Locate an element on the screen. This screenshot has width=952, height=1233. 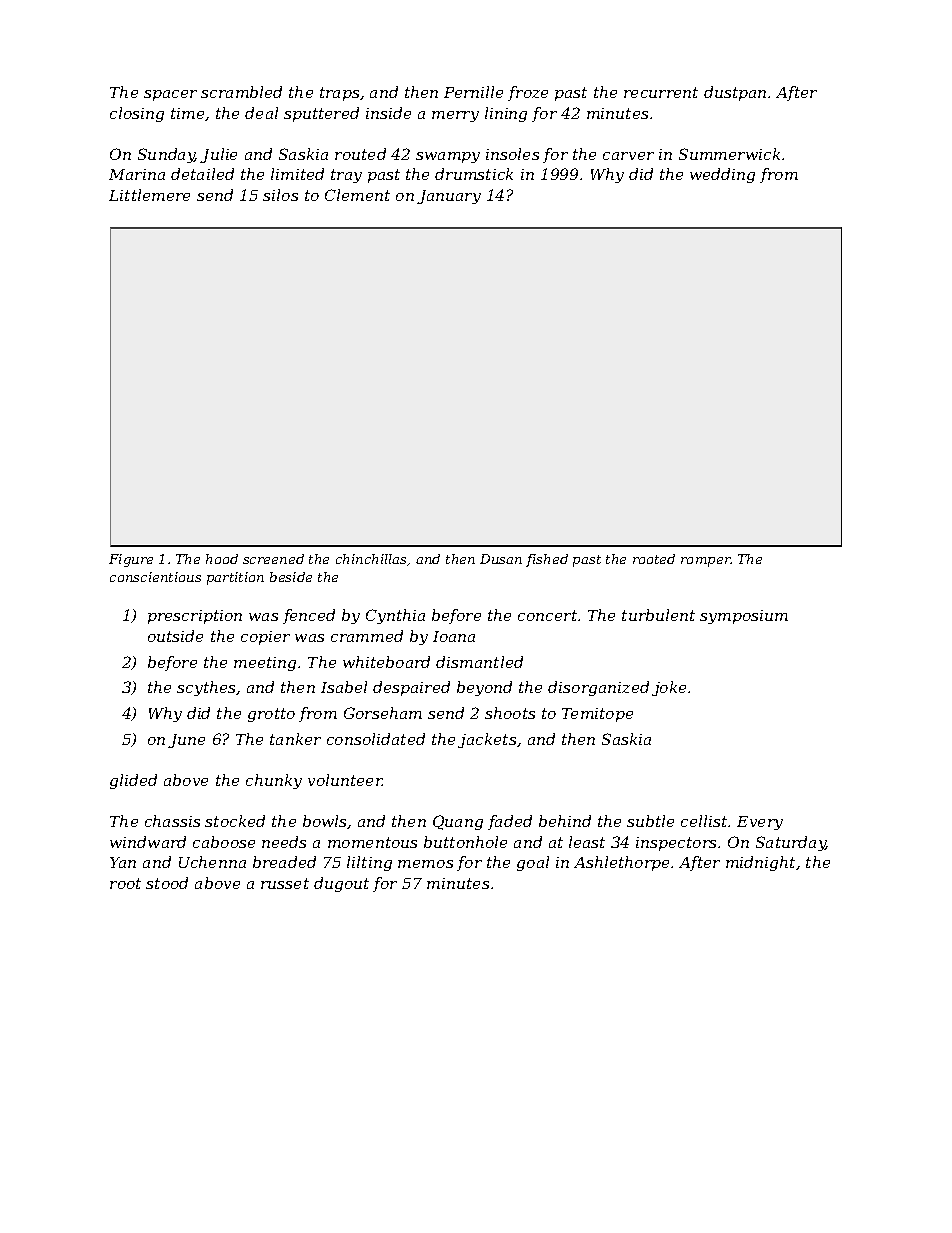
meeting is located at coordinates (265, 664).
